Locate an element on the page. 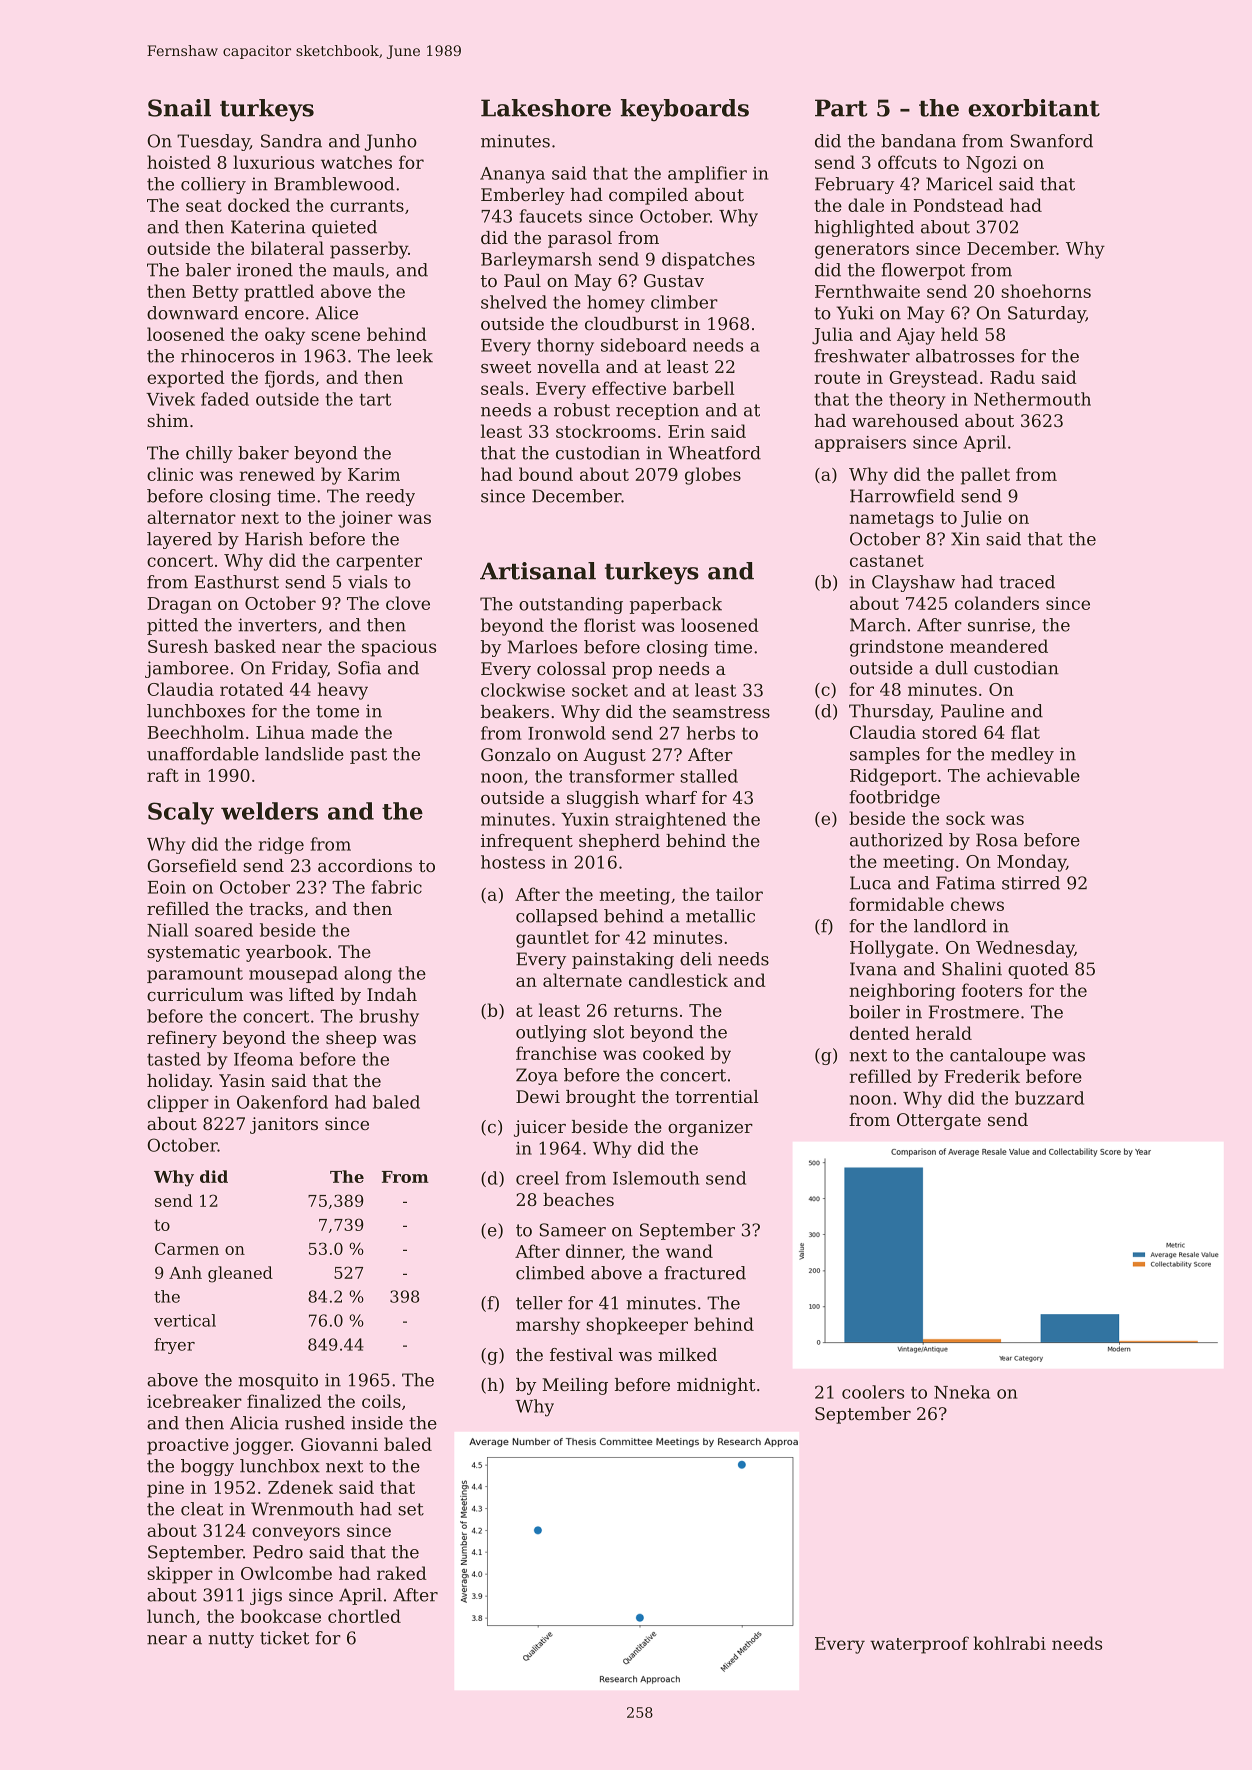  prop is located at coordinates (632, 672).
